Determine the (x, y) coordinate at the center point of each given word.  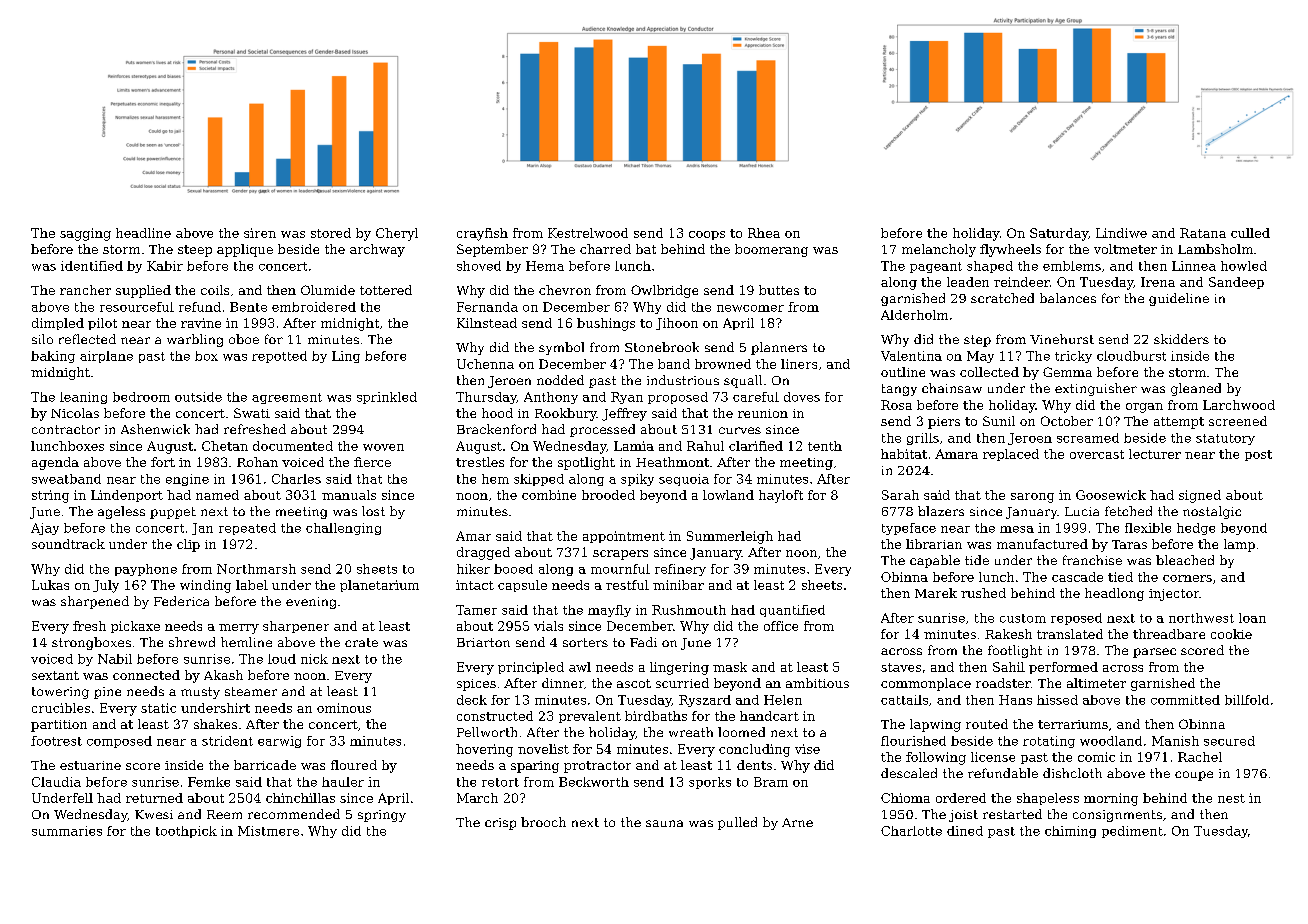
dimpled (58, 324)
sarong (1032, 498)
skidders (1181, 339)
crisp (500, 824)
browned (723, 364)
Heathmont (672, 462)
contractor (66, 429)
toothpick (186, 832)
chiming (1070, 832)
